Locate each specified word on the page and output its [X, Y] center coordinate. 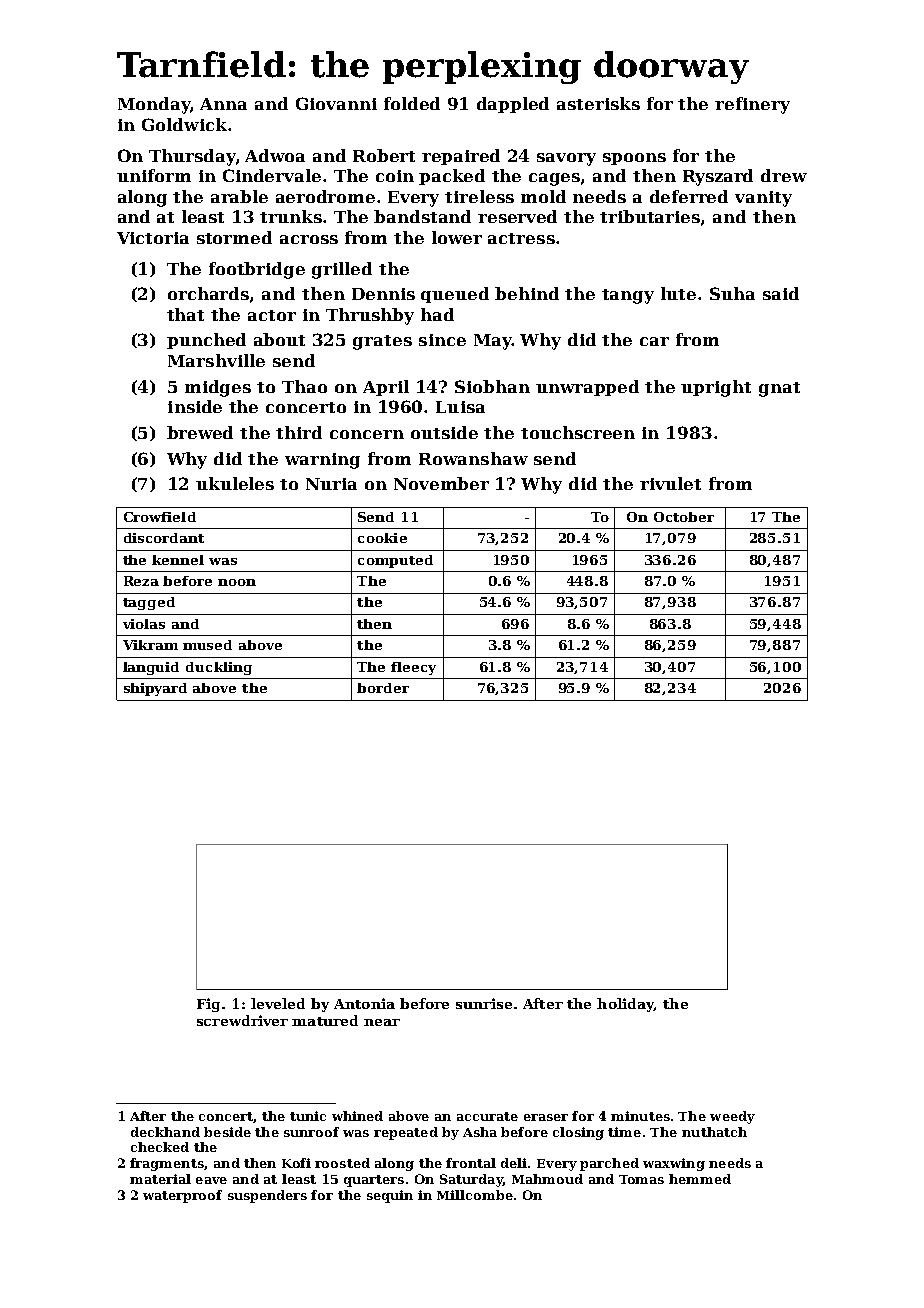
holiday [625, 1005]
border [383, 688]
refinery [752, 105]
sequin [390, 1196]
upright [716, 388]
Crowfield [160, 517]
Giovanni [336, 103]
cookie [382, 538]
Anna [223, 104]
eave [211, 1180]
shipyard [155, 689]
